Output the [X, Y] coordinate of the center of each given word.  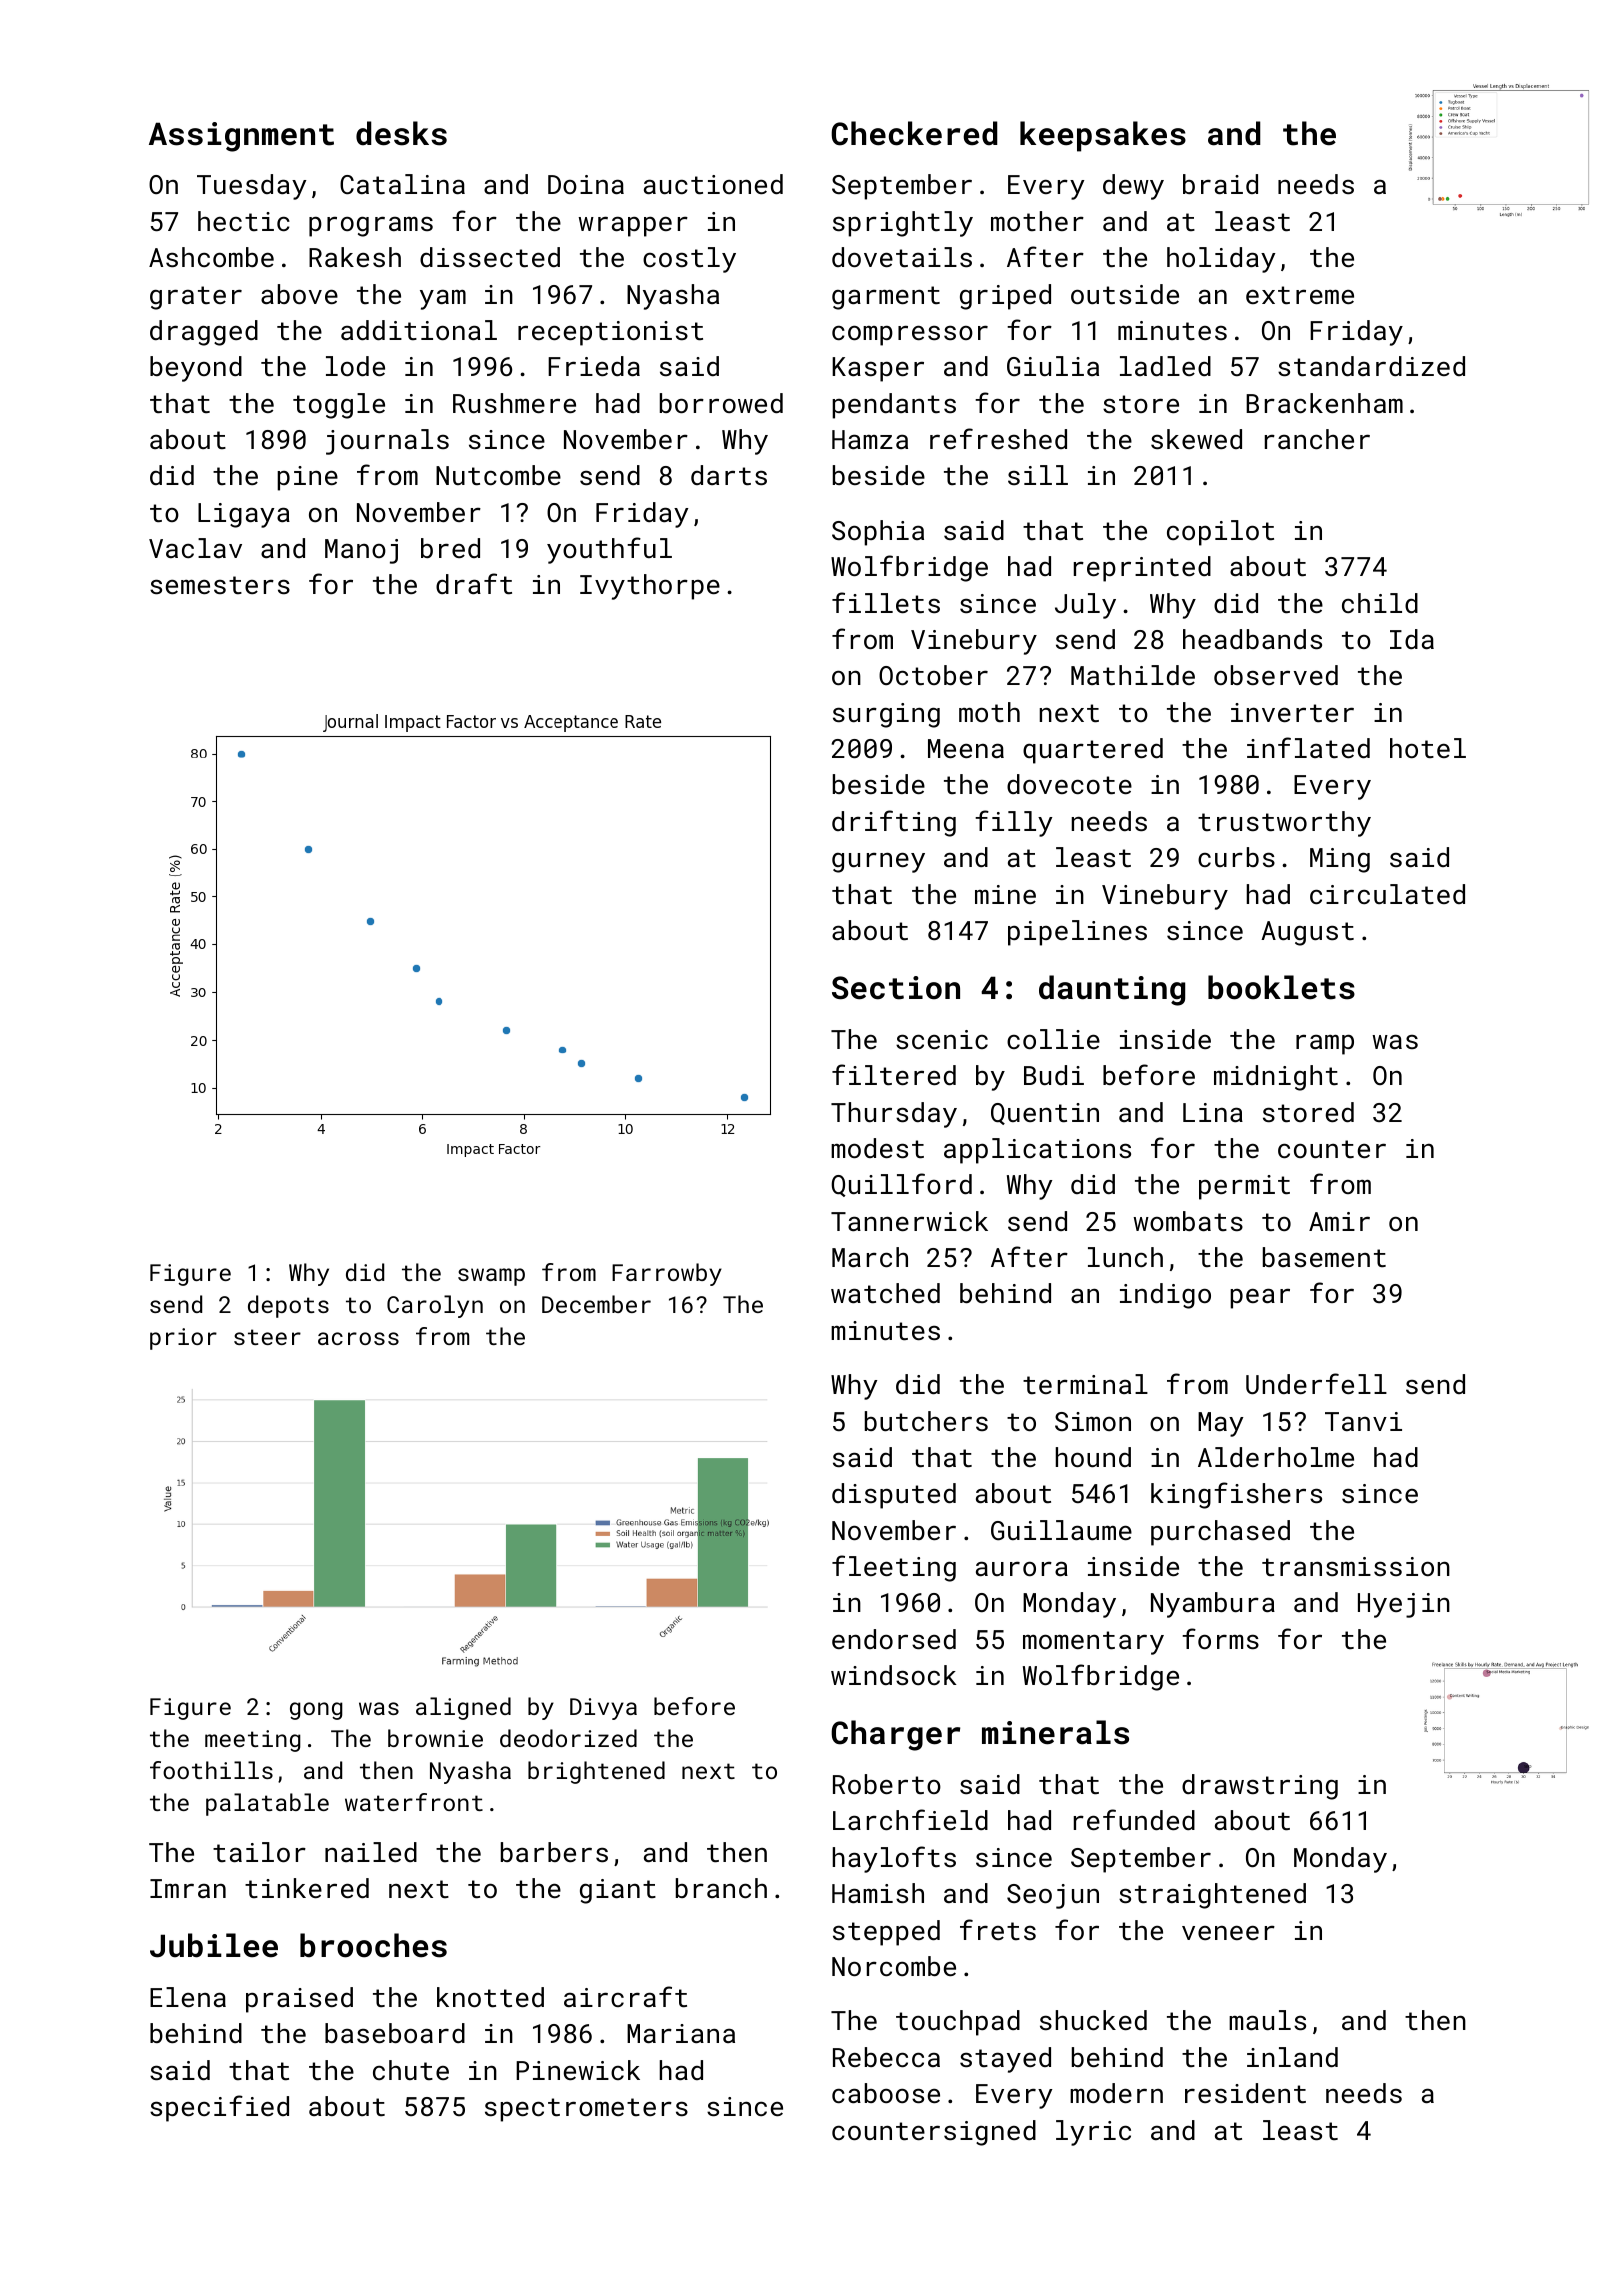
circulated [1387, 894]
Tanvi [1363, 1421]
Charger [895, 1735]
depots [288, 1306]
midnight [1276, 1078]
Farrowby [667, 1274]
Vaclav [195, 548]
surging [886, 715]
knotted [490, 1997]
